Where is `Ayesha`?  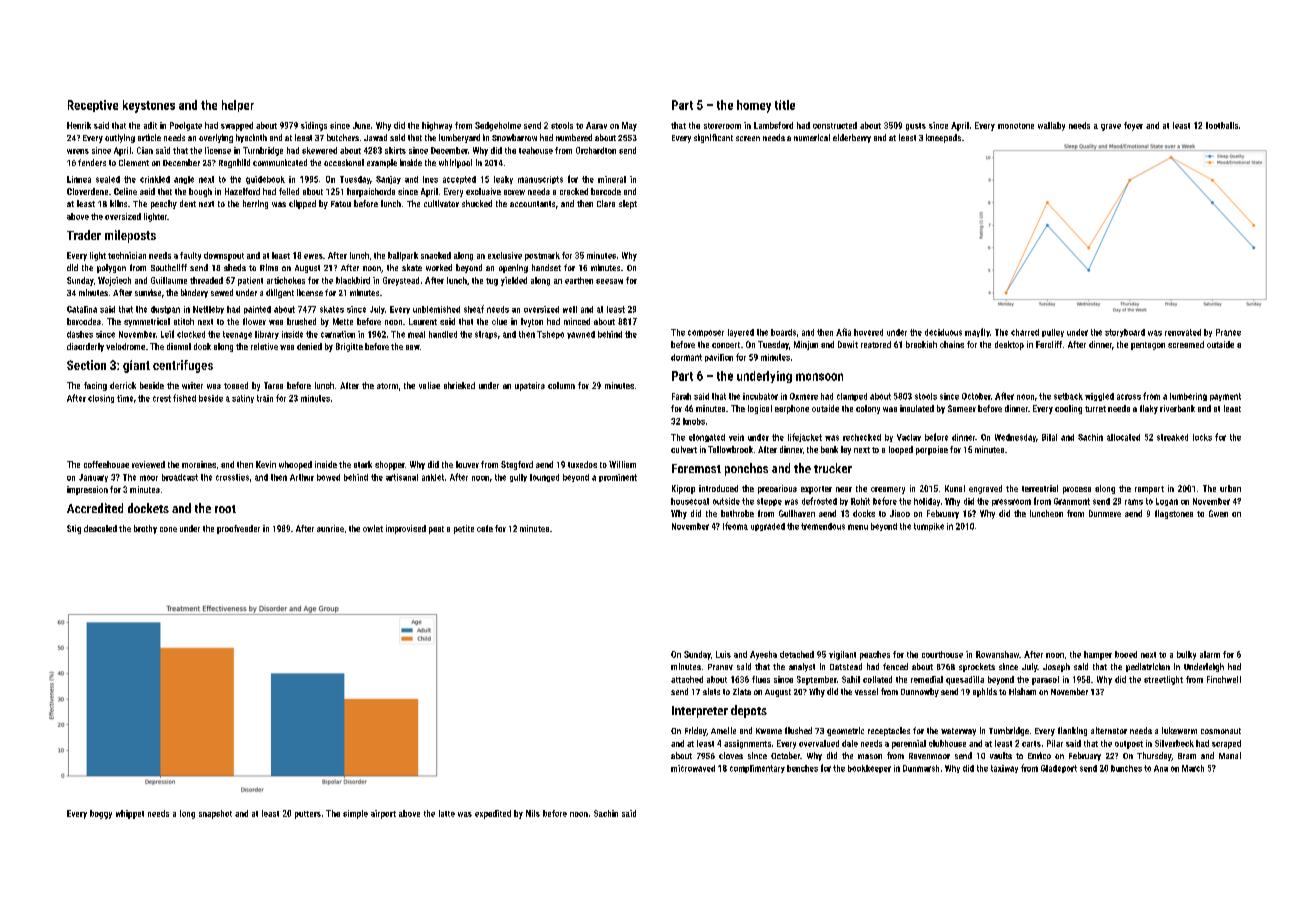 Ayesha is located at coordinates (763, 655).
